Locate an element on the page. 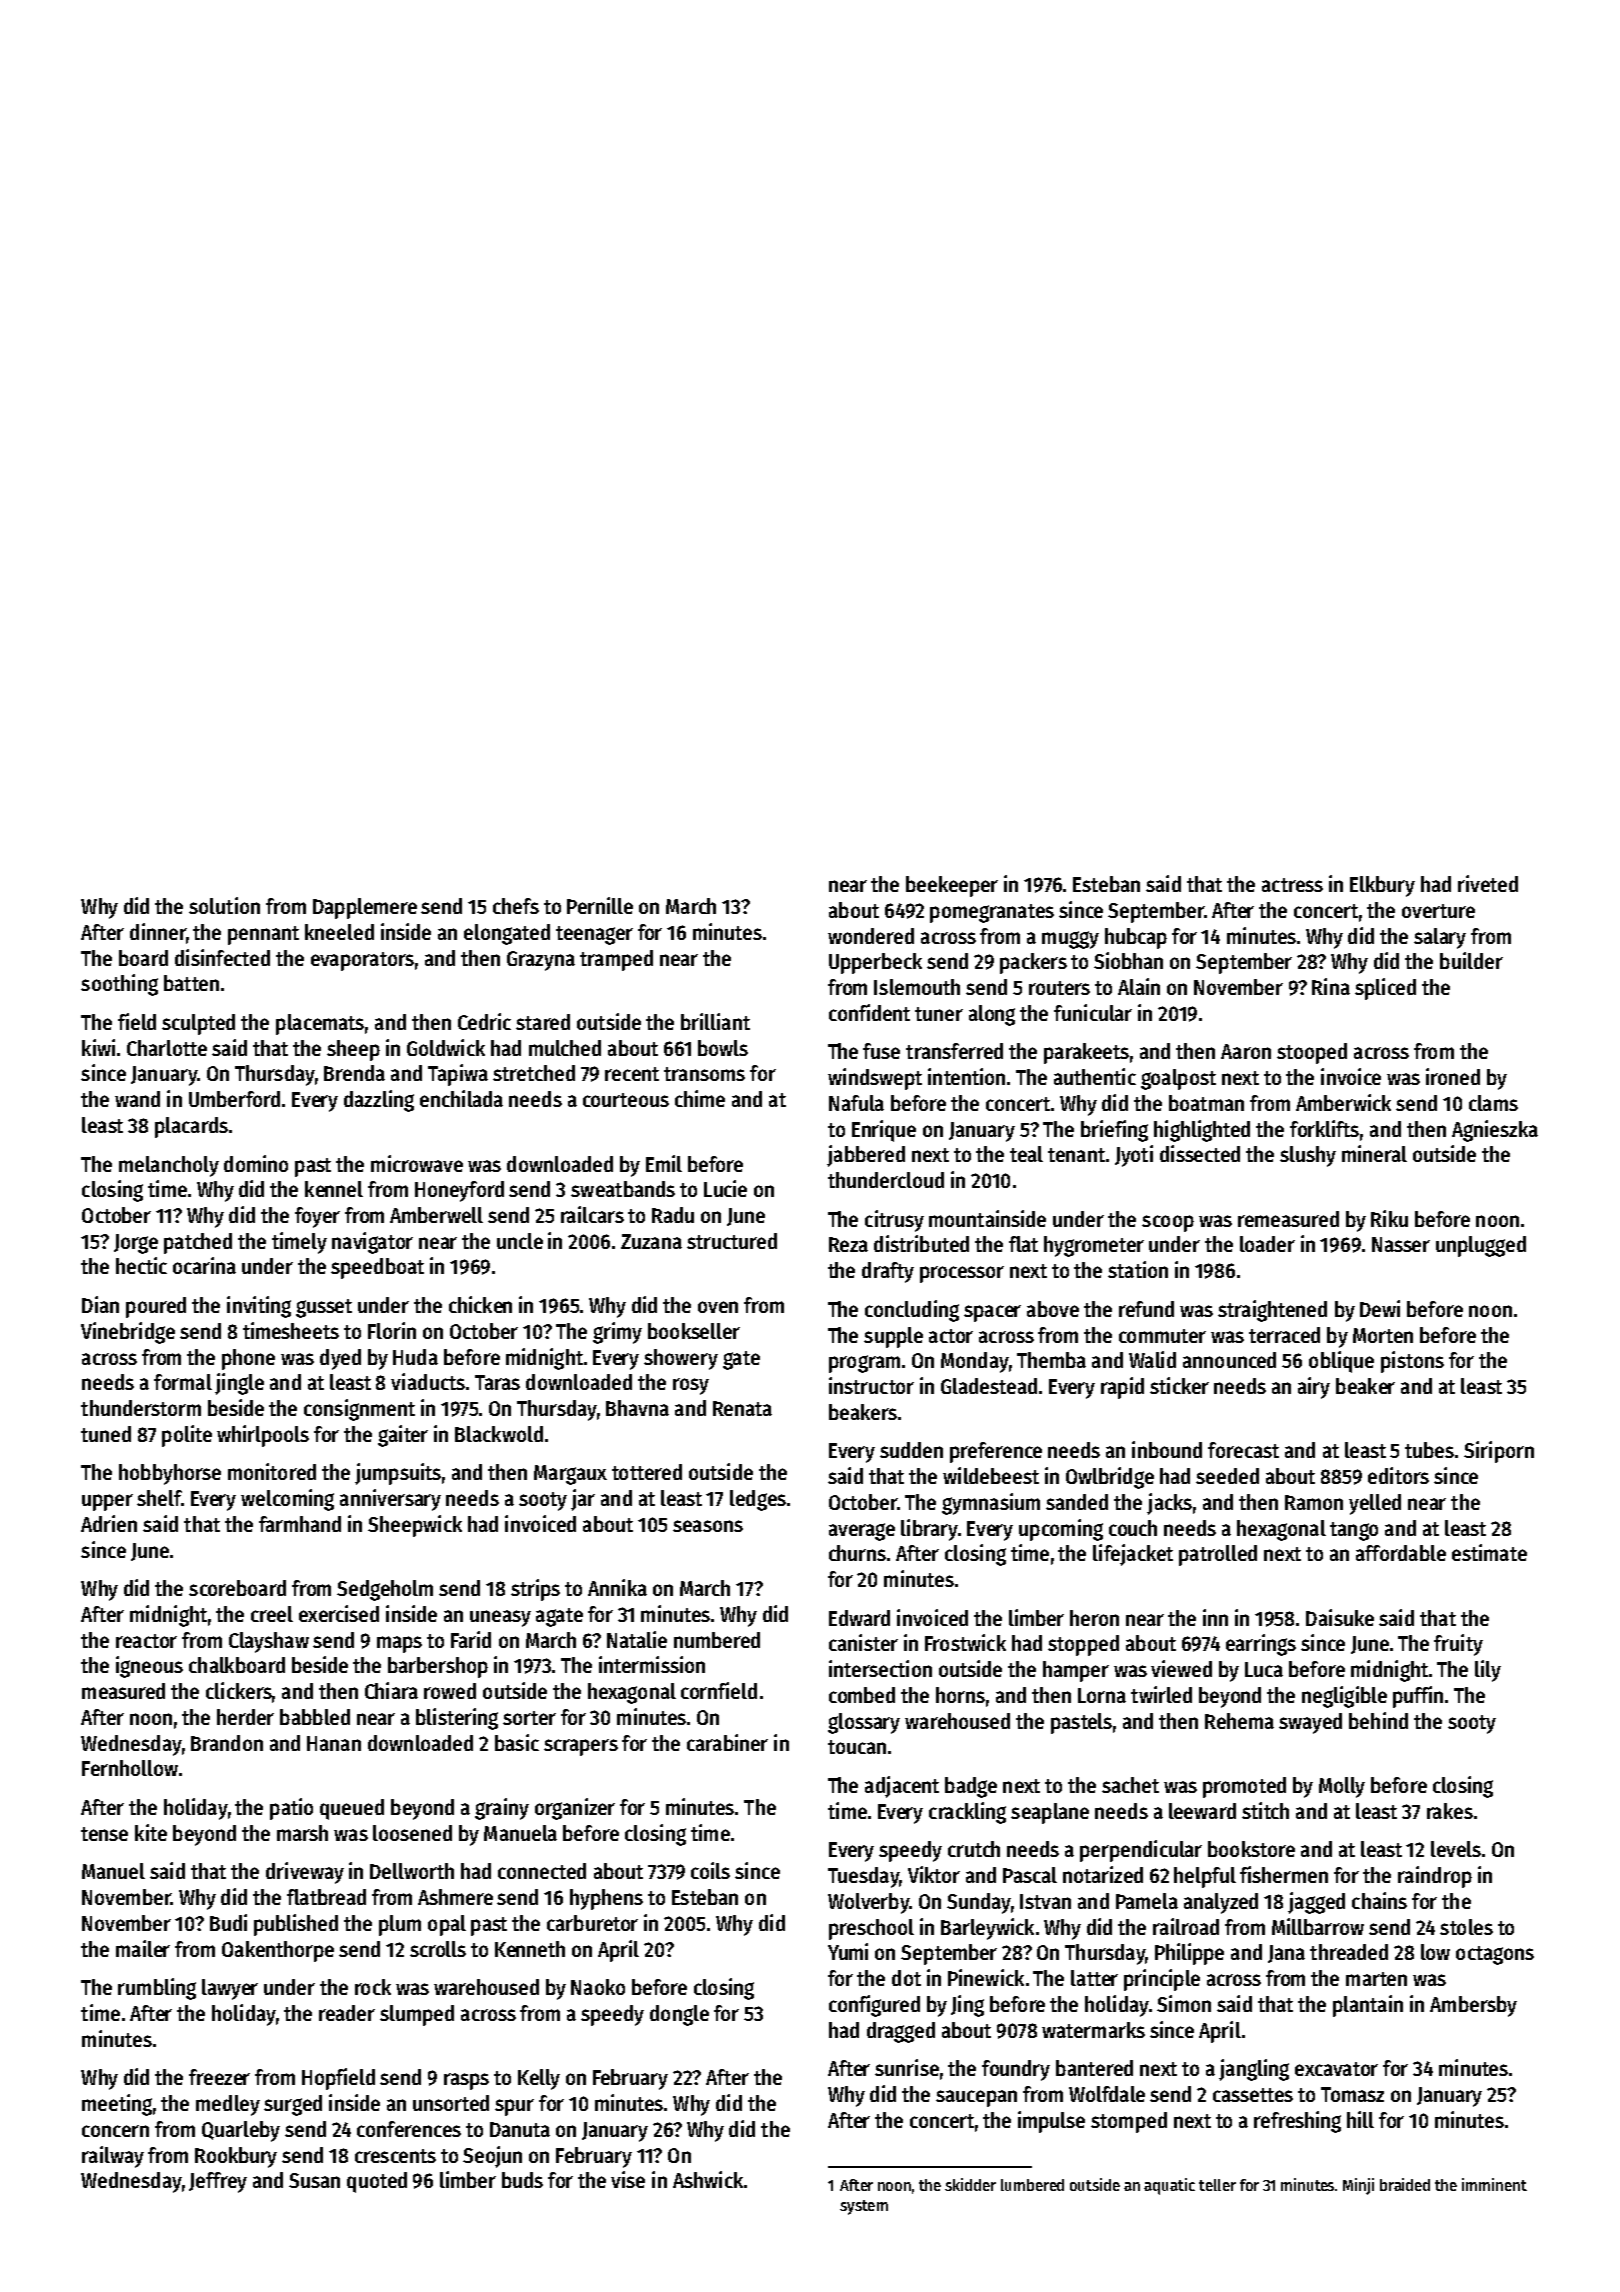 This page has width=1620, height=2292. seasons is located at coordinates (708, 1526).
